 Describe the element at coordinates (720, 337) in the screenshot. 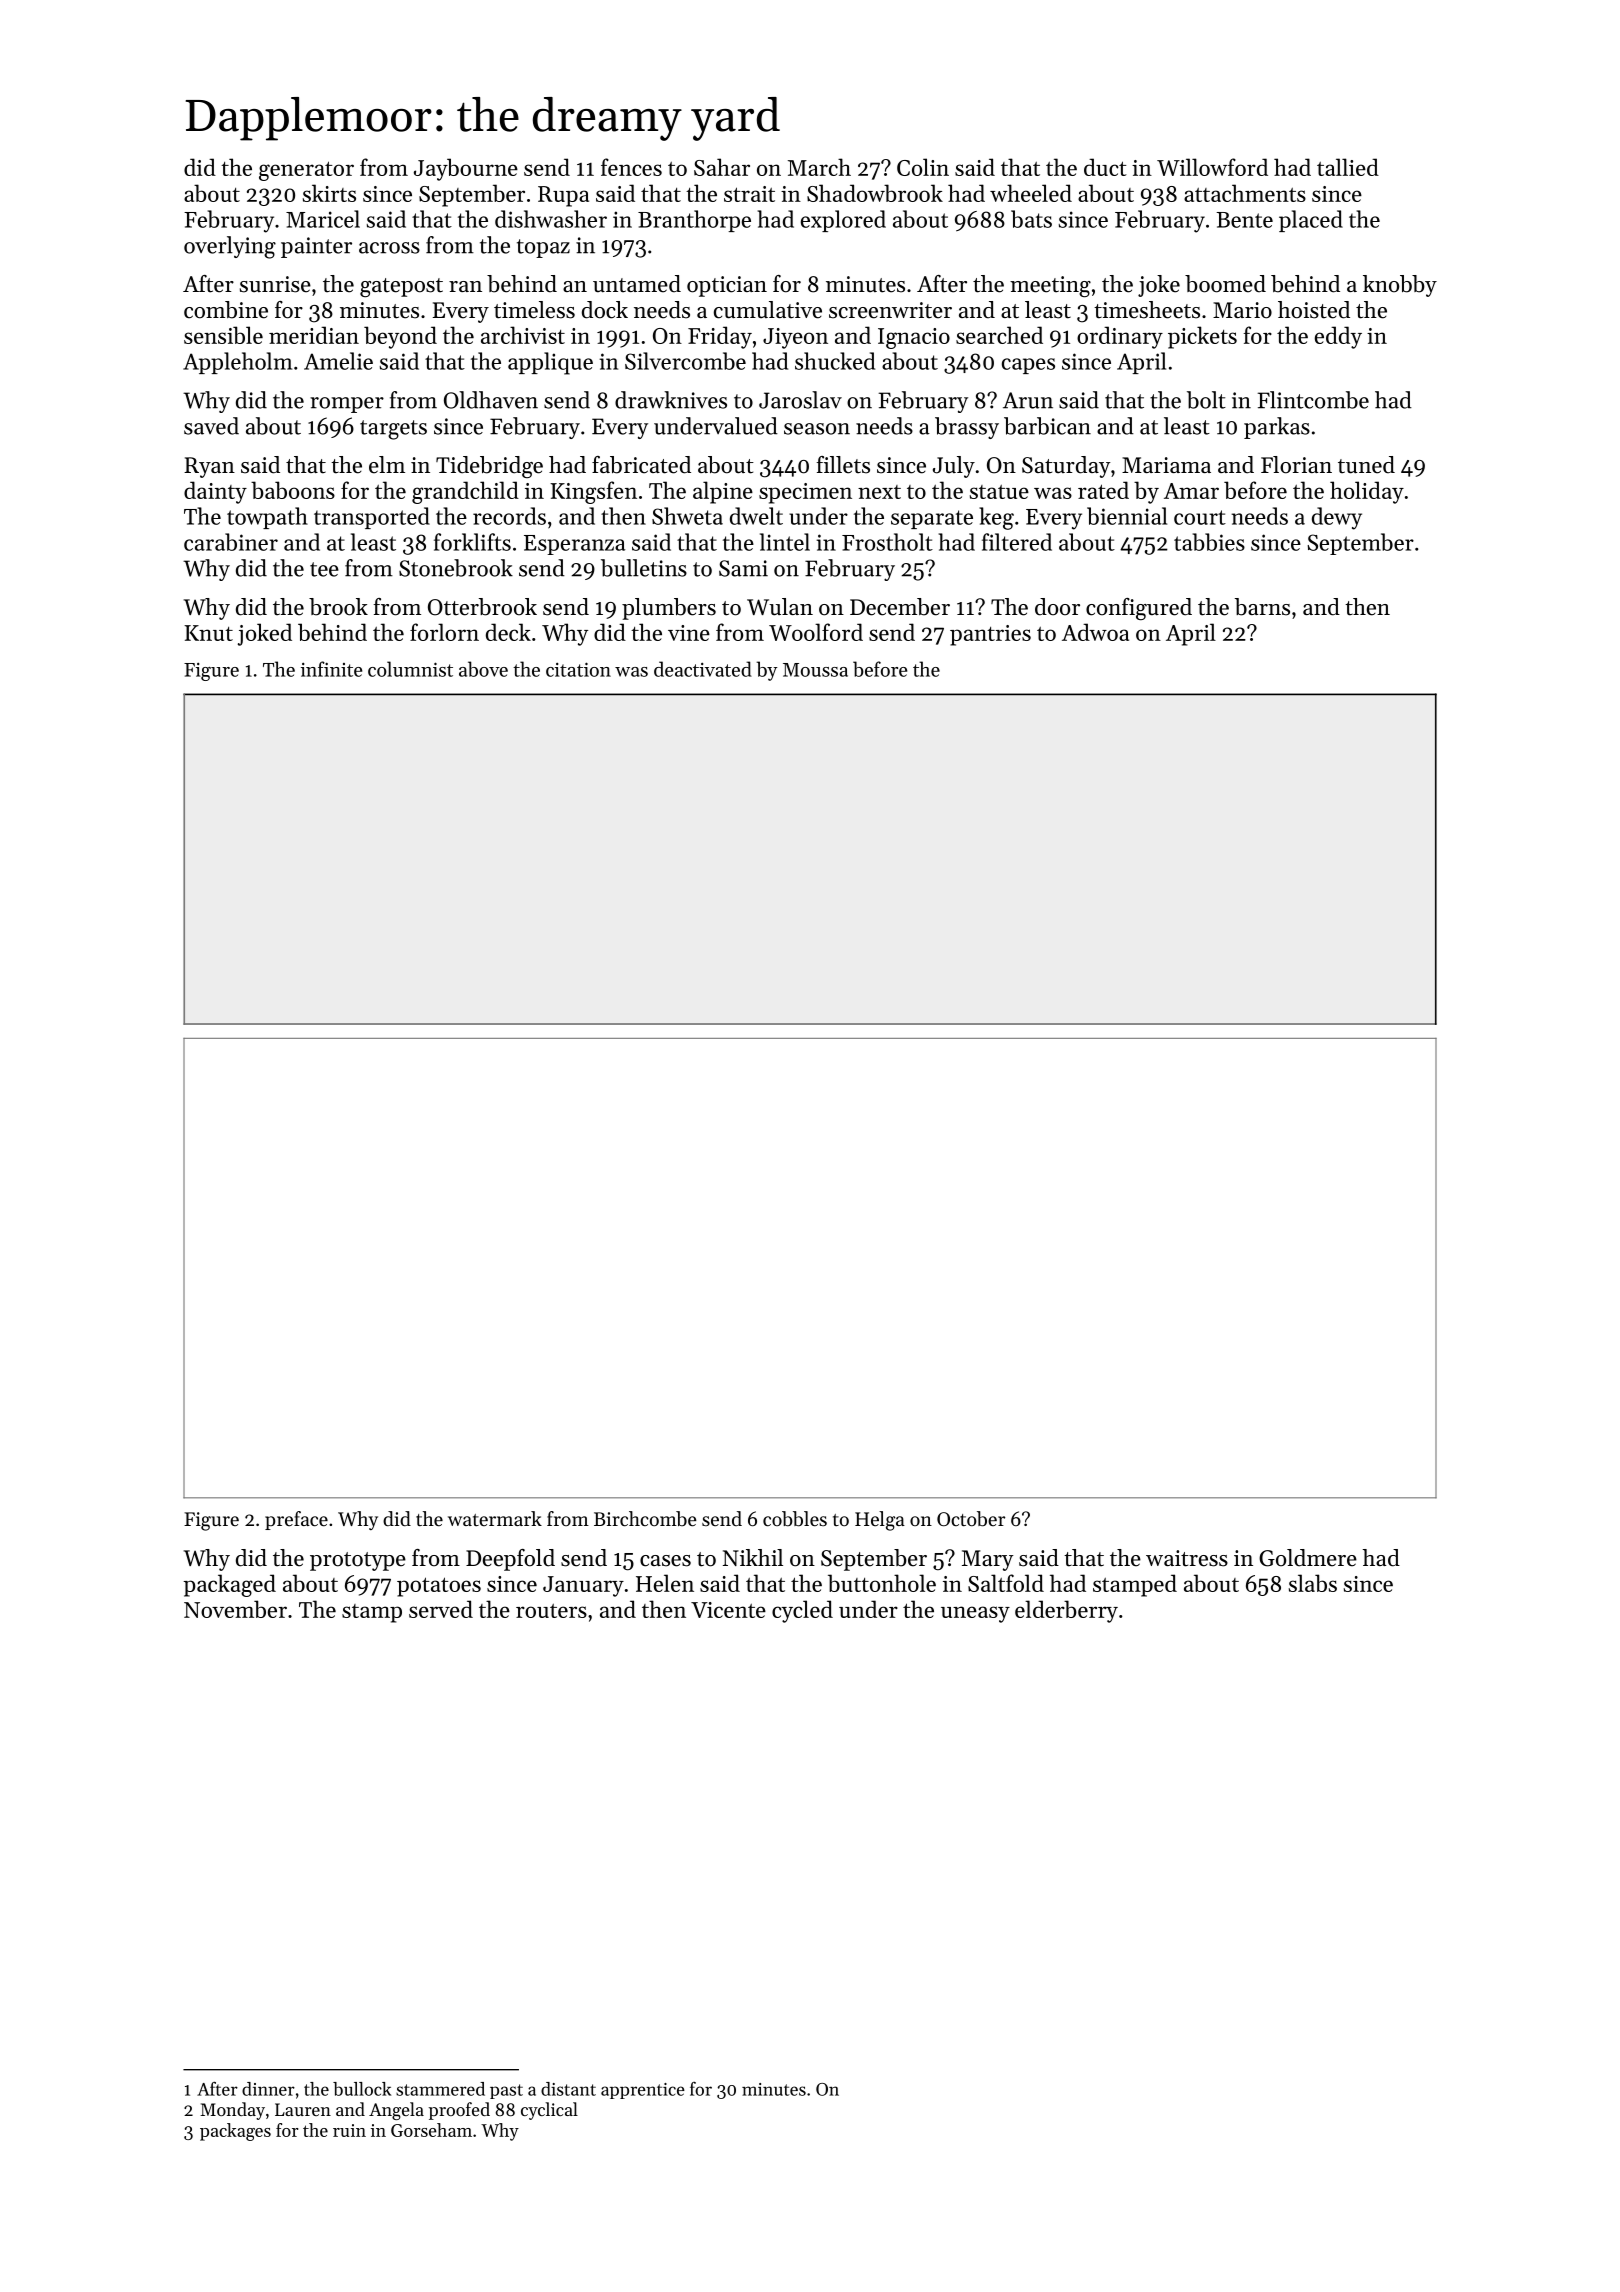

I see `Friday` at that location.
